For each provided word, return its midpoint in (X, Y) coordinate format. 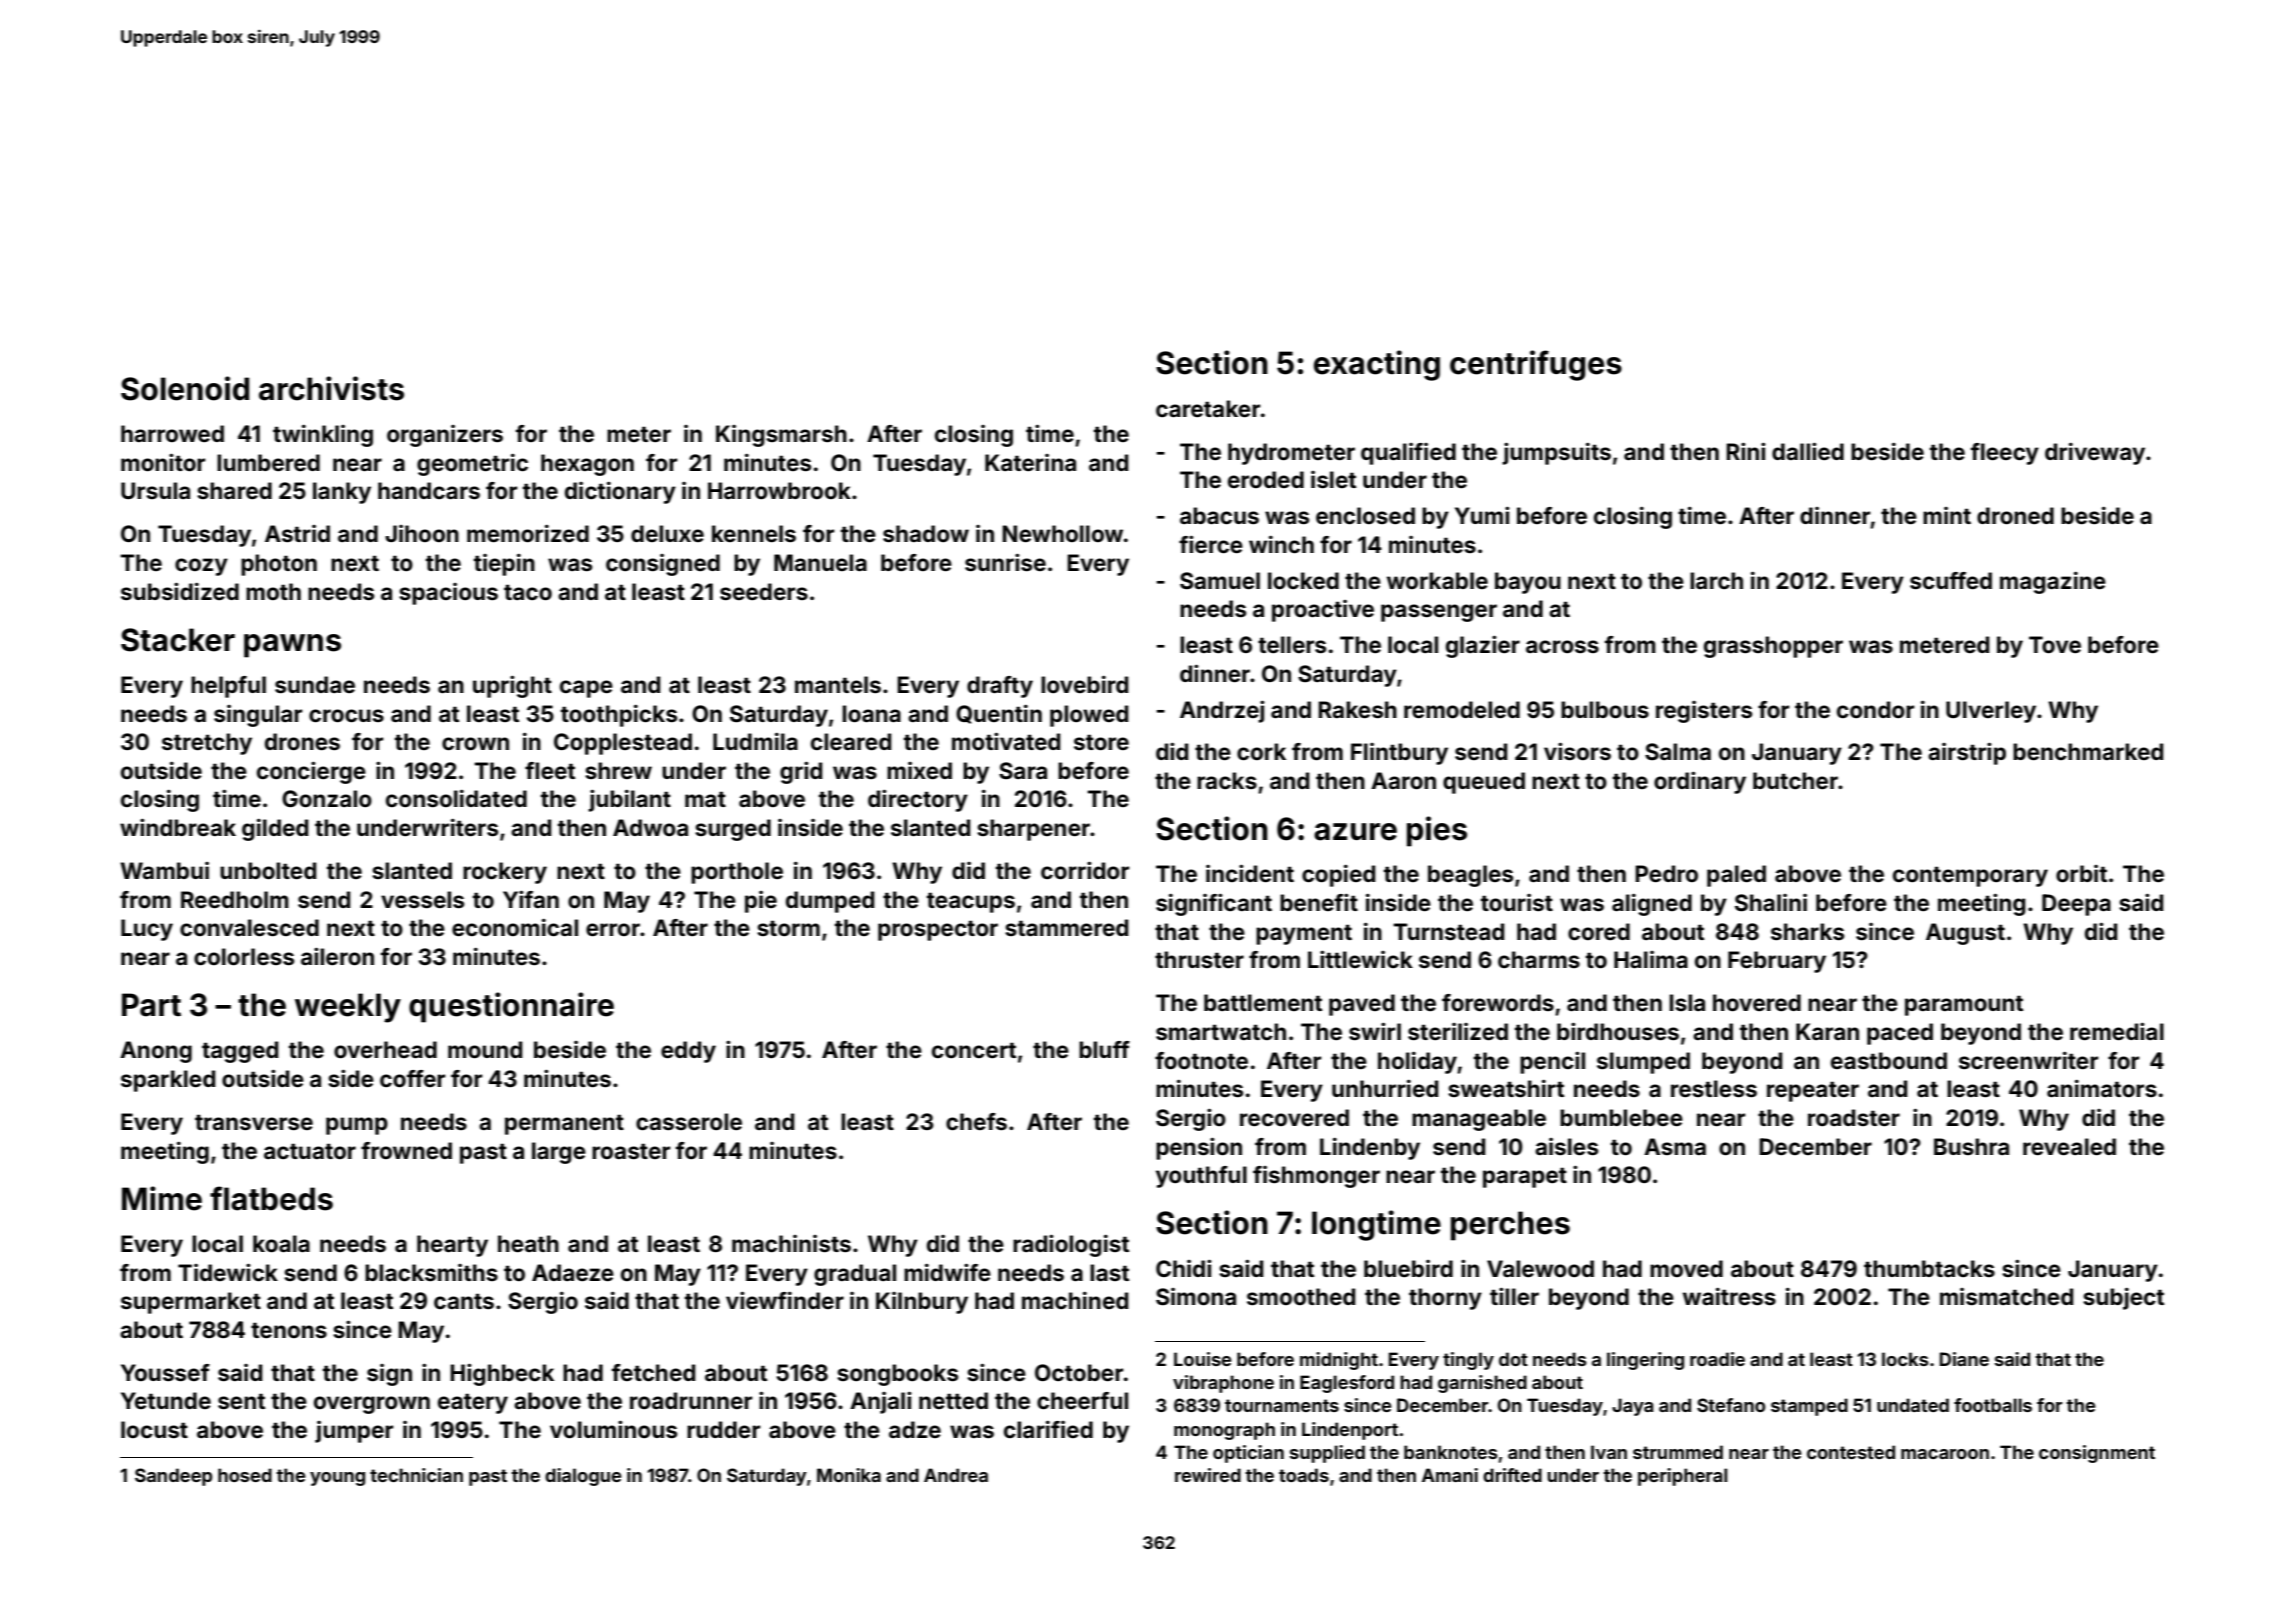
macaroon (1945, 1454)
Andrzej (1222, 711)
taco (528, 592)
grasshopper (1773, 647)
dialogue (583, 1477)
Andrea (956, 1475)
